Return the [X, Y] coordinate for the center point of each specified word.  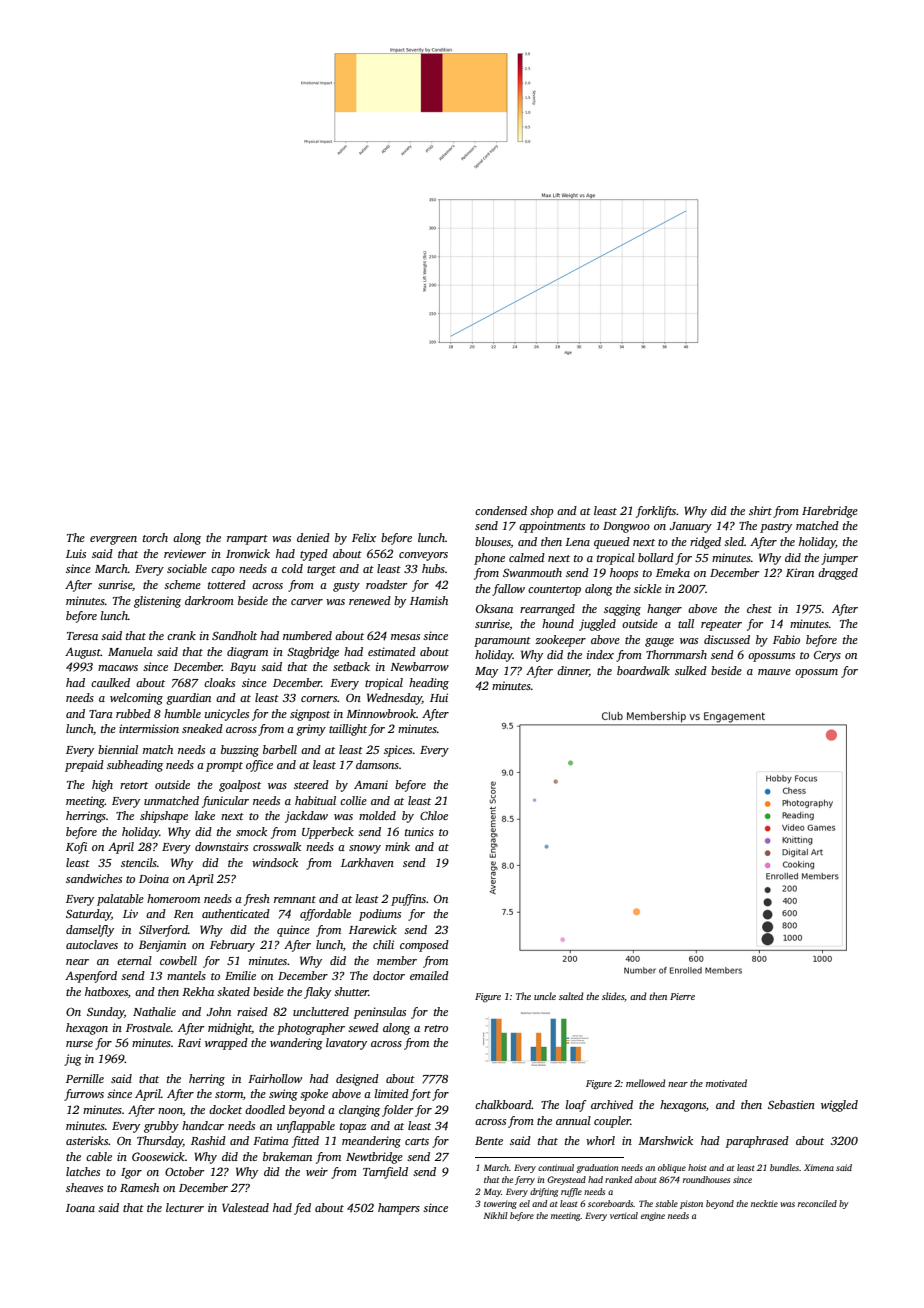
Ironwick [248, 553]
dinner [573, 671]
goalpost [240, 786]
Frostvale [148, 1027]
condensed [501, 510]
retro [436, 1028]
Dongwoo [626, 527]
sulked [691, 670]
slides [613, 996]
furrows [84, 1095]
